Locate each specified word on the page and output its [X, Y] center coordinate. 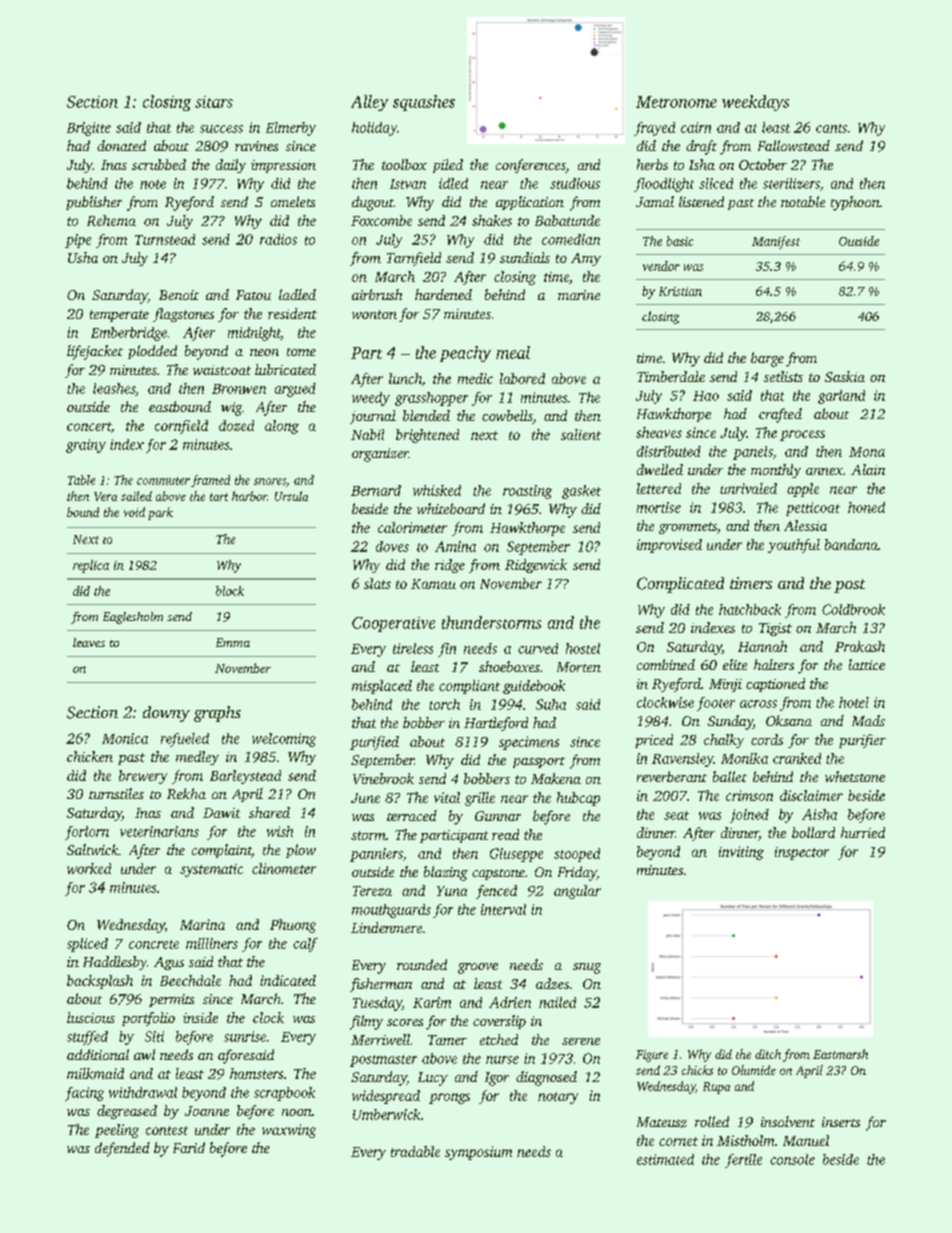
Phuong [293, 926]
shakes [492, 220]
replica [91, 566]
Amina [455, 546]
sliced [716, 183]
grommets [688, 528]
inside [200, 1017]
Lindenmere [386, 927]
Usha [83, 257]
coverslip [499, 1022]
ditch [768, 1054]
